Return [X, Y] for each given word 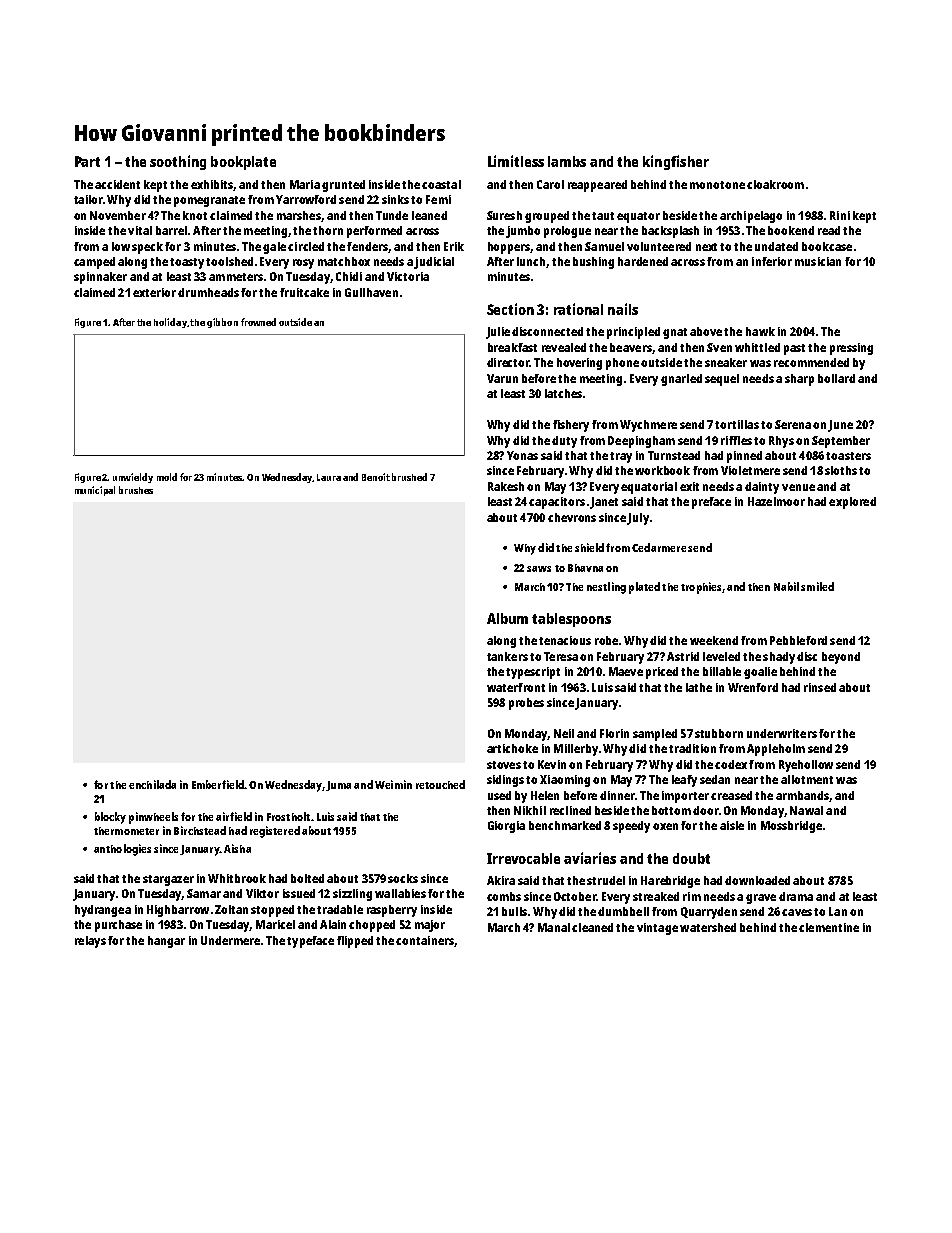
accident [117, 184]
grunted [343, 186]
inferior [772, 261]
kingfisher [676, 162]
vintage [657, 929]
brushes [136, 490]
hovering [579, 364]
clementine [829, 927]
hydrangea [103, 911]
